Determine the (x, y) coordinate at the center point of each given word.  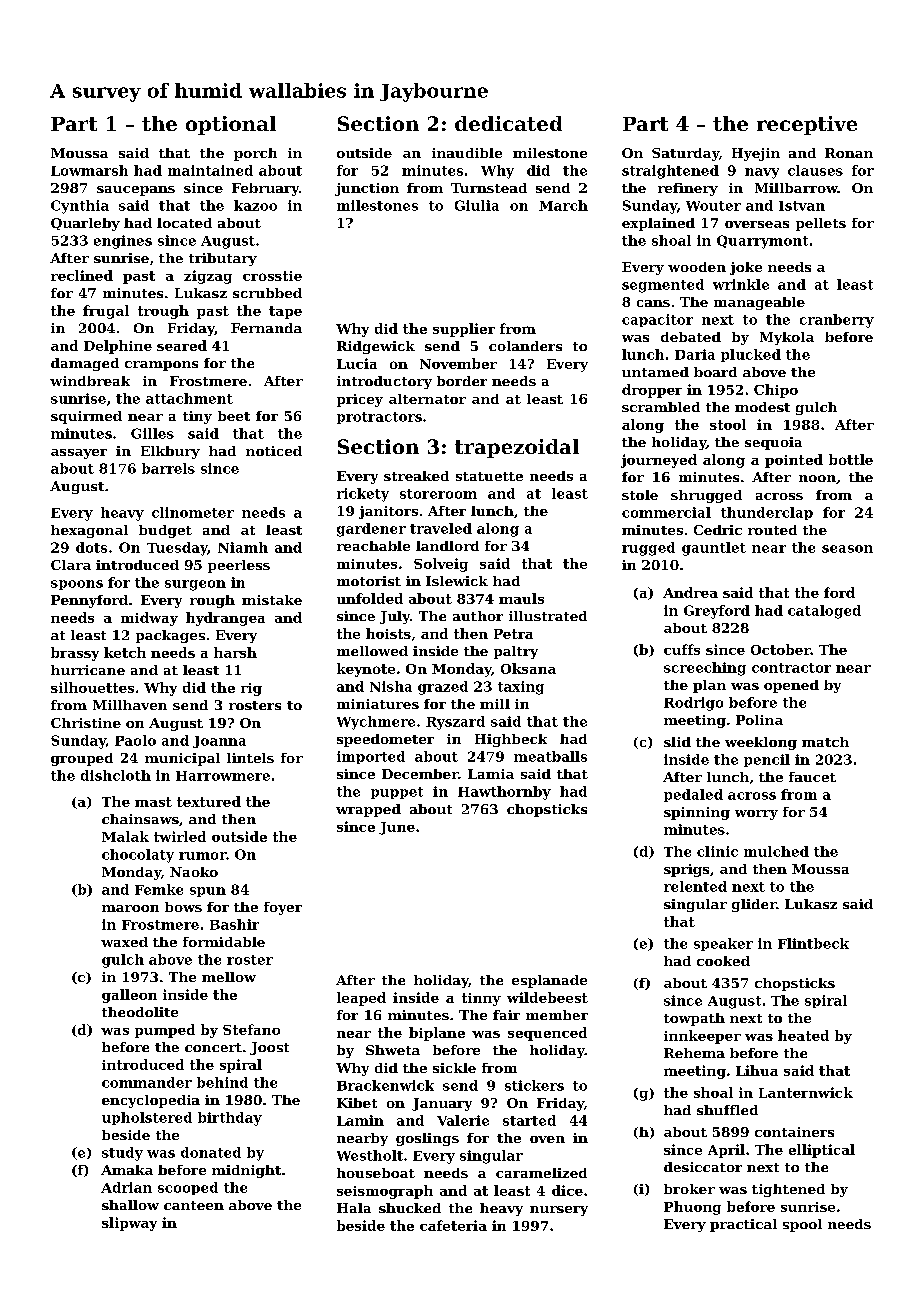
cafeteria (453, 1225)
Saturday (685, 154)
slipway (129, 1224)
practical (743, 1225)
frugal (106, 312)
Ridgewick (376, 347)
